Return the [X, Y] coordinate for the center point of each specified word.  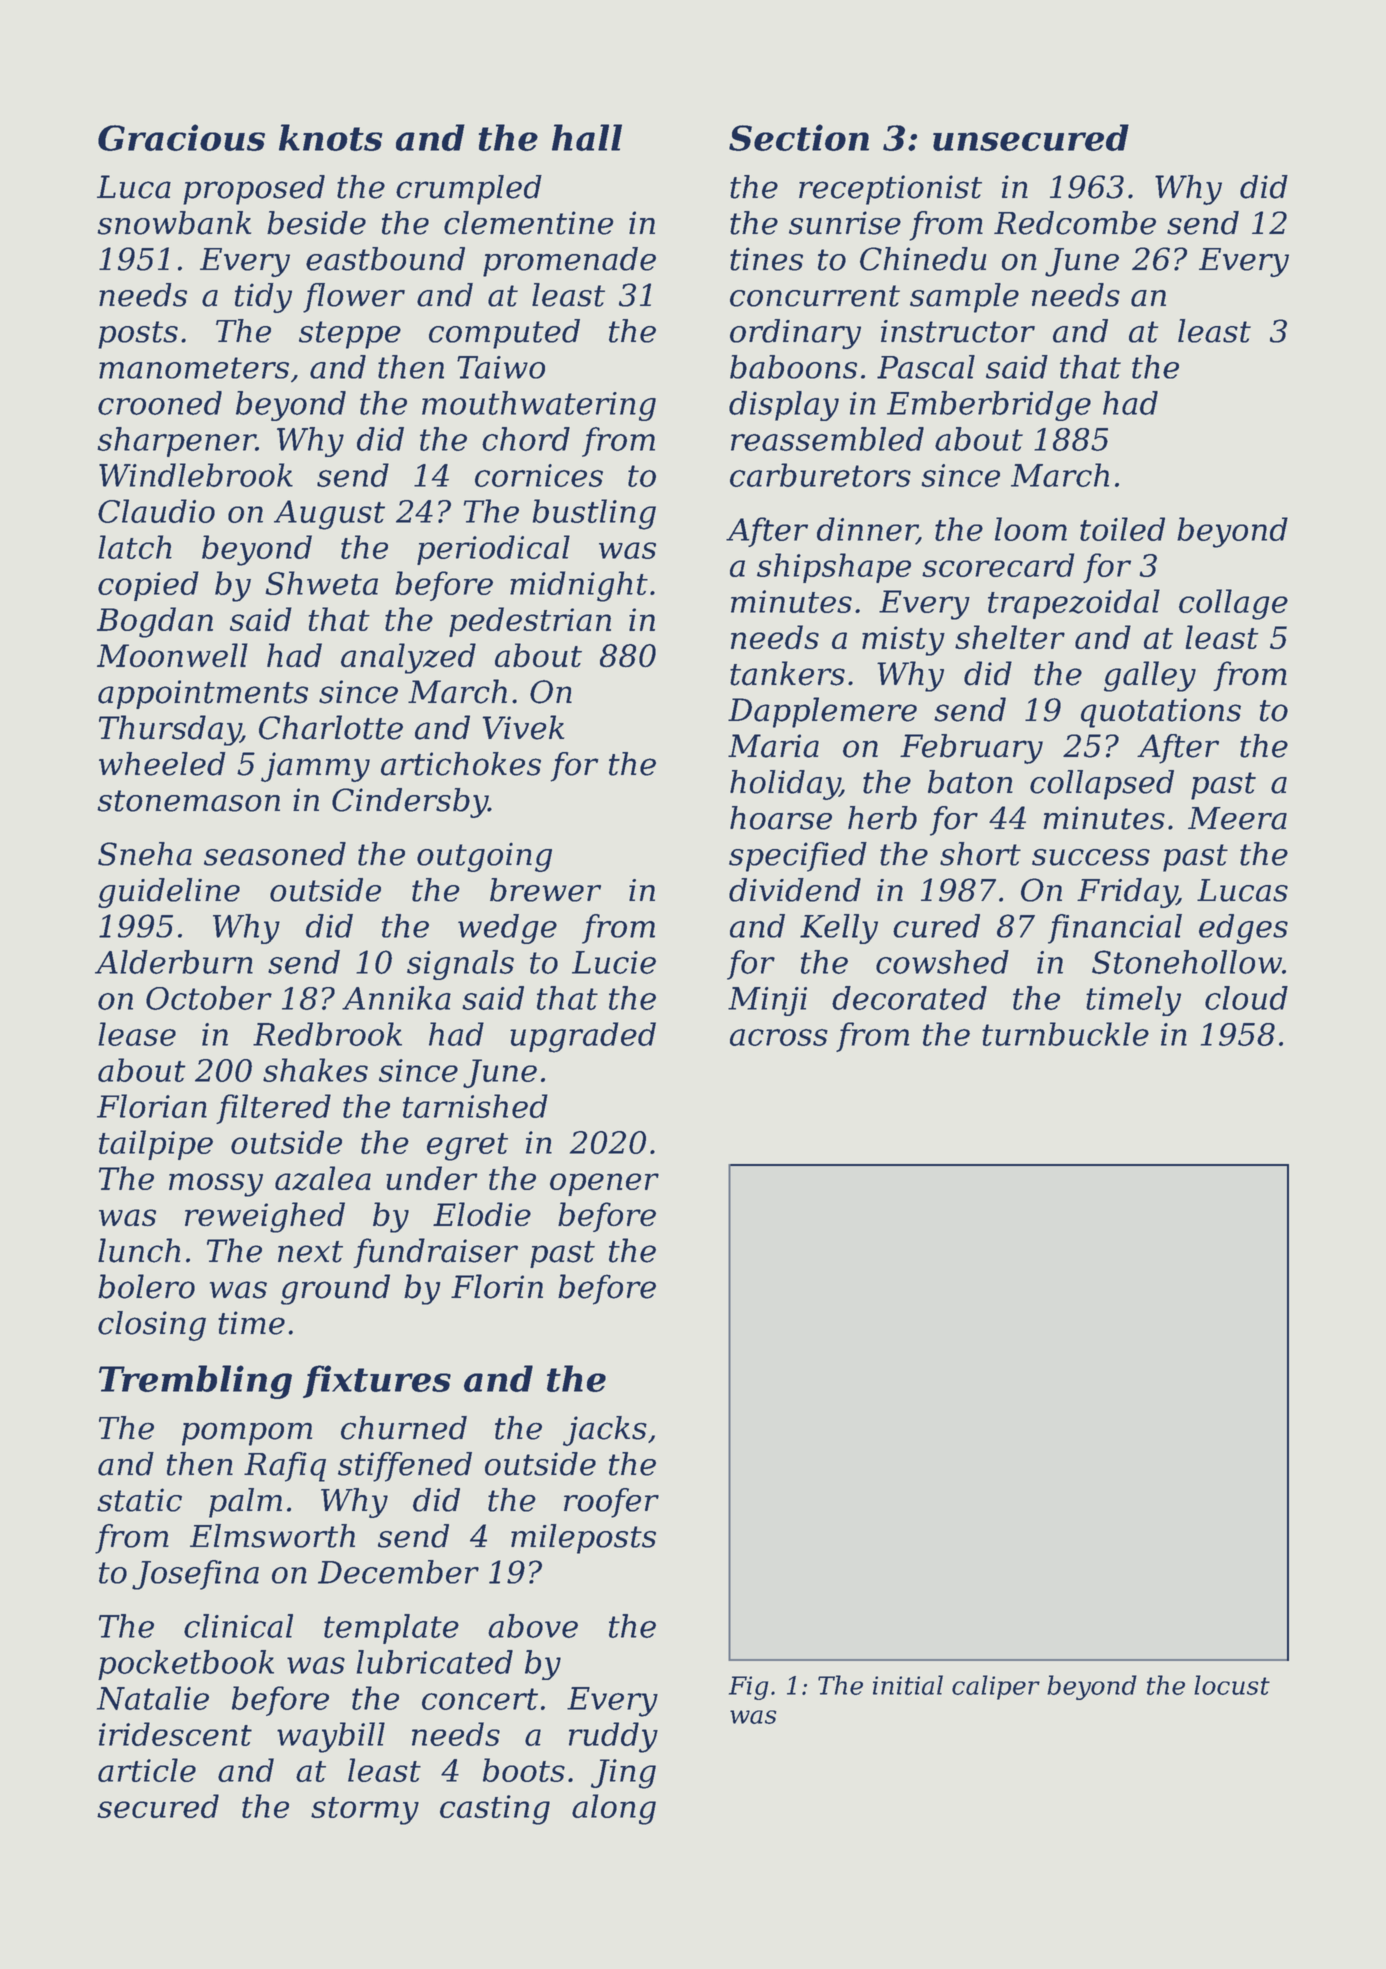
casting [495, 1810]
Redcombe [1075, 223]
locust [1232, 1685]
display [784, 406]
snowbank [174, 223]
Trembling [195, 1382]
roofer [611, 1503]
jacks [605, 1431]
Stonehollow [1187, 962]
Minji [767, 1001]
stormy [365, 1811]
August [329, 515]
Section [799, 137]
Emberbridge [989, 406]
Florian [152, 1106]
